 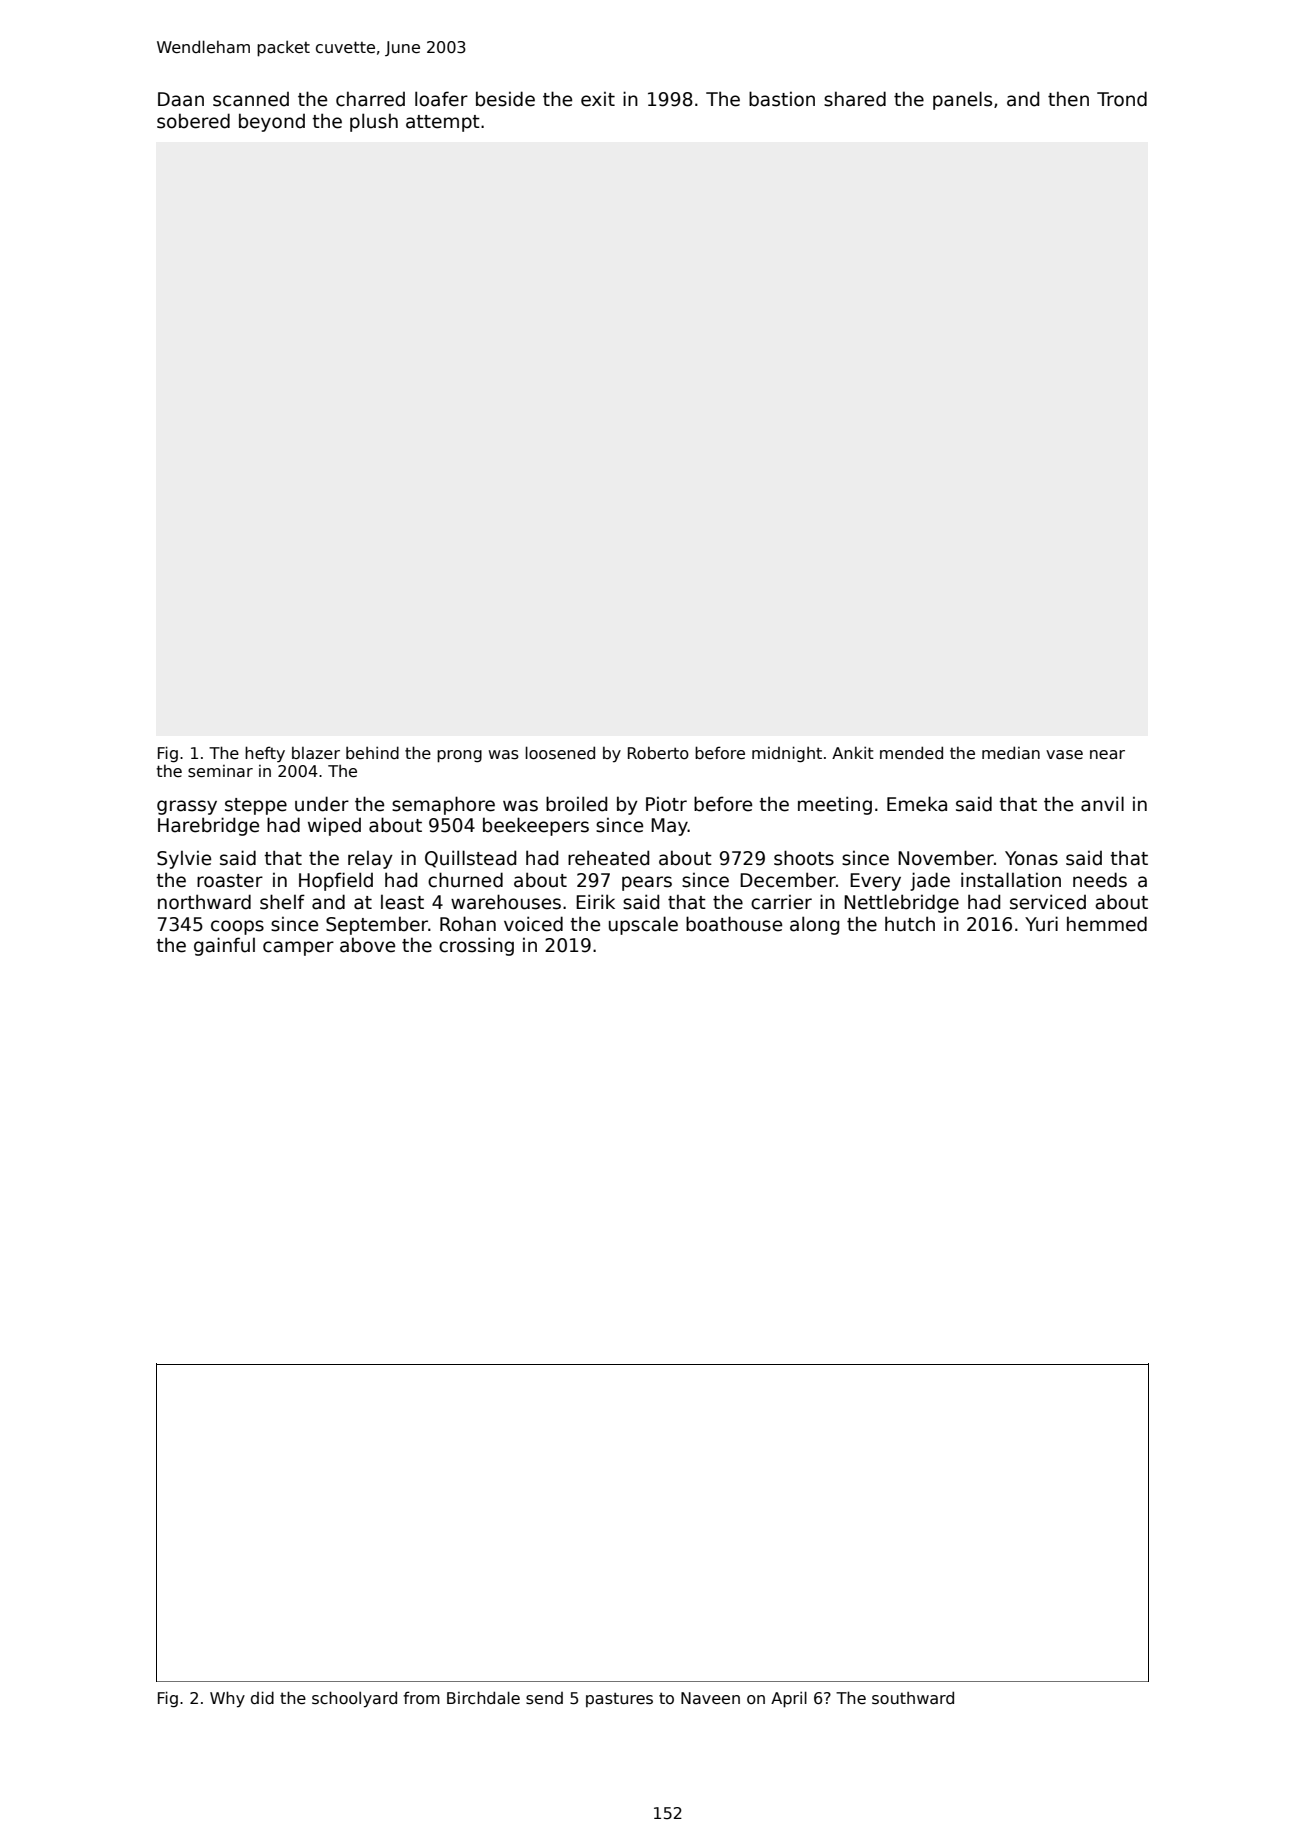 What do you see at coordinates (256, 806) in the image?
I see `steppe` at bounding box center [256, 806].
